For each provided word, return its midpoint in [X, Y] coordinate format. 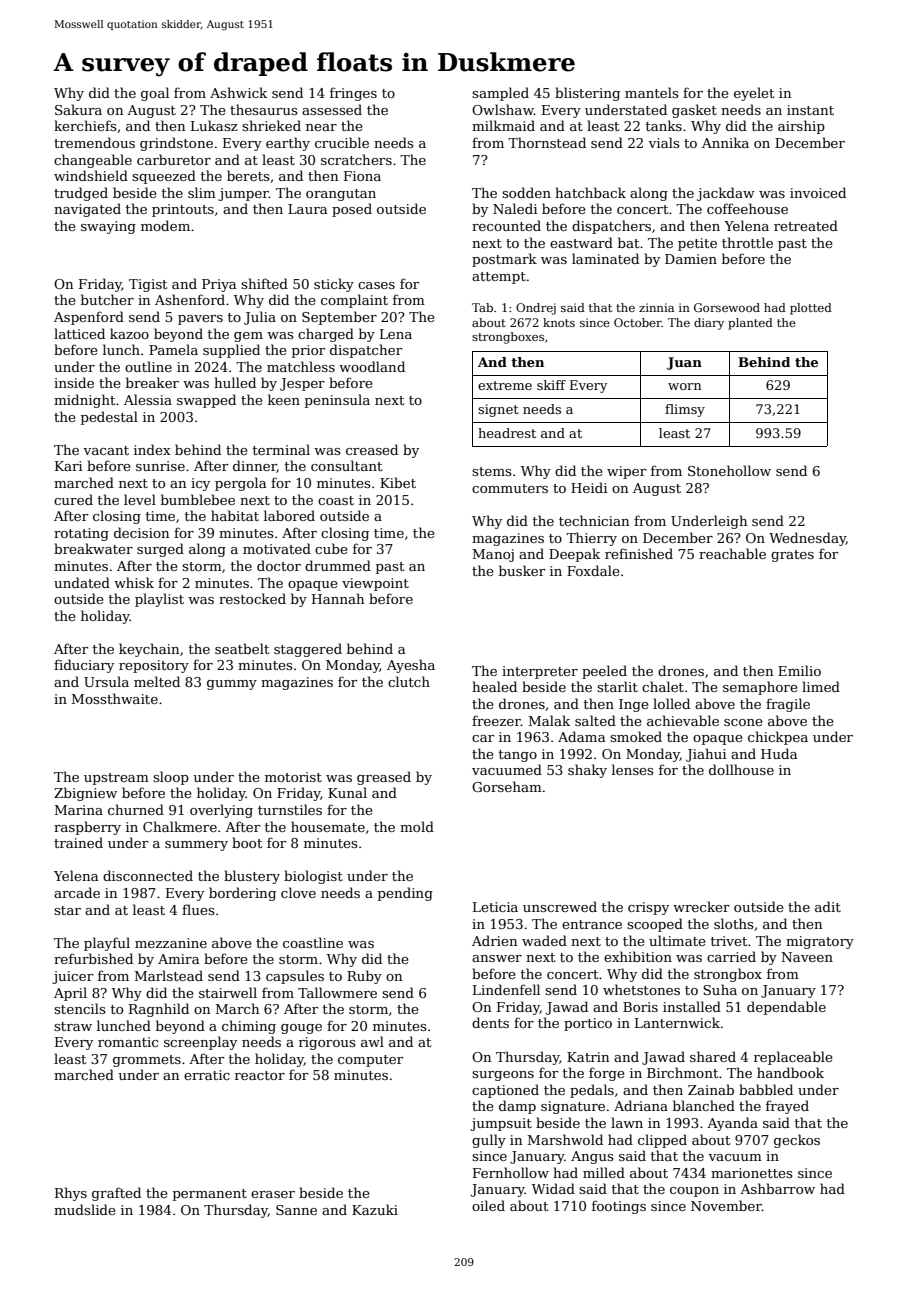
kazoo [129, 333]
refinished [639, 553]
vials [664, 142]
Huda [779, 753]
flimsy [685, 410]
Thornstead [547, 142]
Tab [482, 307]
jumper [243, 194]
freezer [496, 720]
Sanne [296, 1210]
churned [136, 809]
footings [619, 1207]
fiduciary [84, 666]
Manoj [493, 555]
